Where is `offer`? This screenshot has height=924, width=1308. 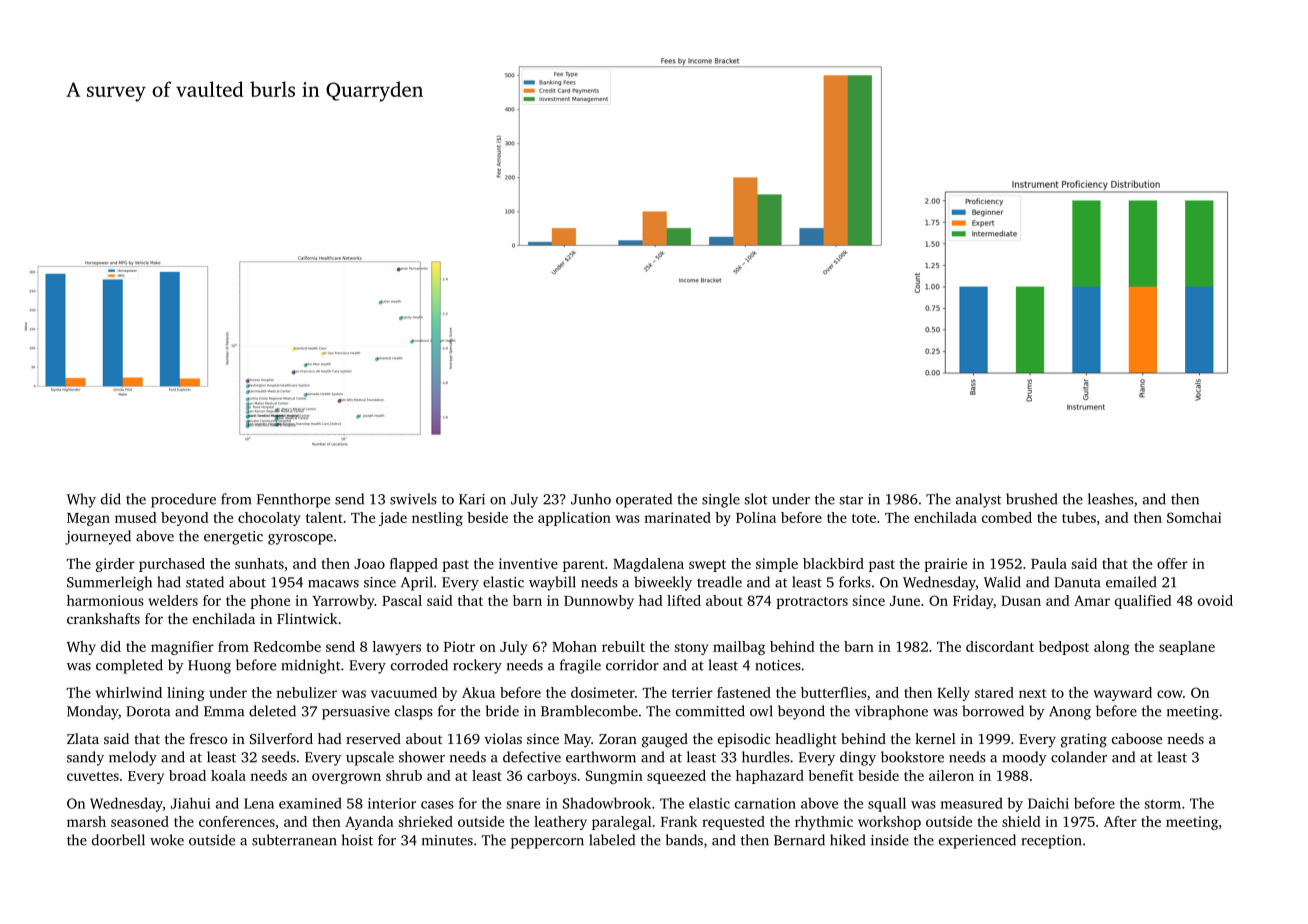 offer is located at coordinates (1172, 563).
